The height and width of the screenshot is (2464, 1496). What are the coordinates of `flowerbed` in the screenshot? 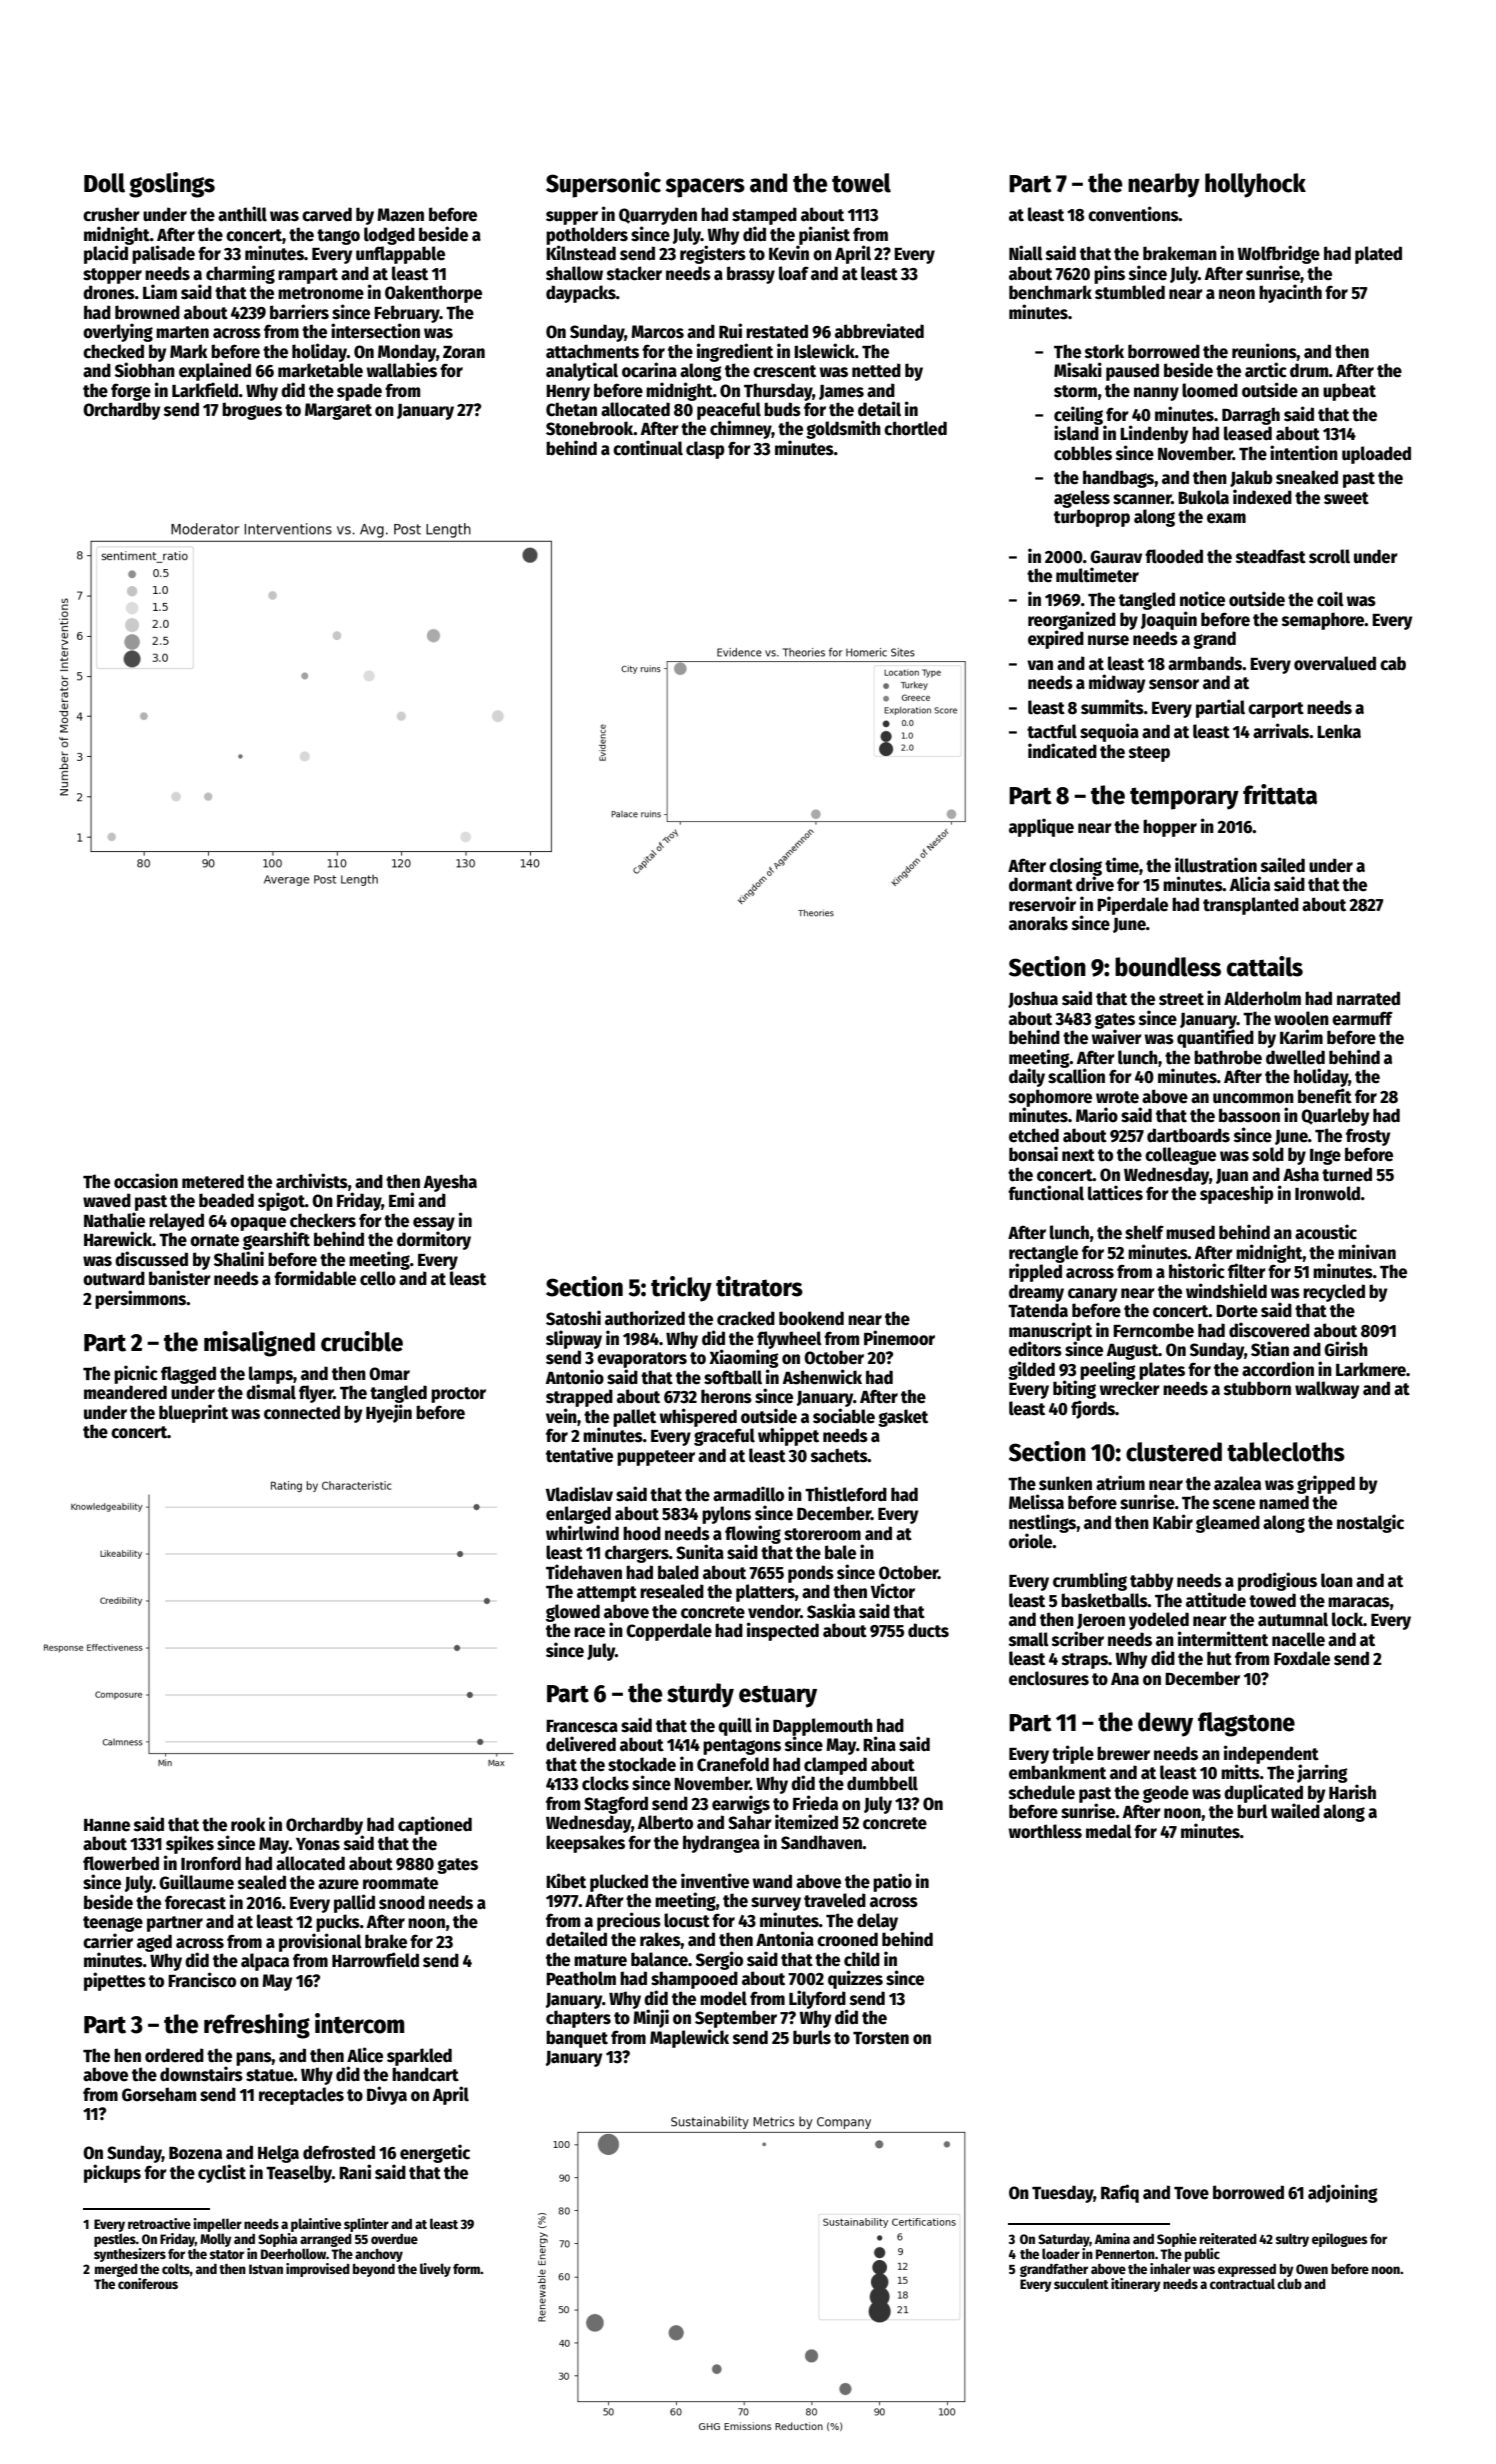 It's located at (121, 1863).
